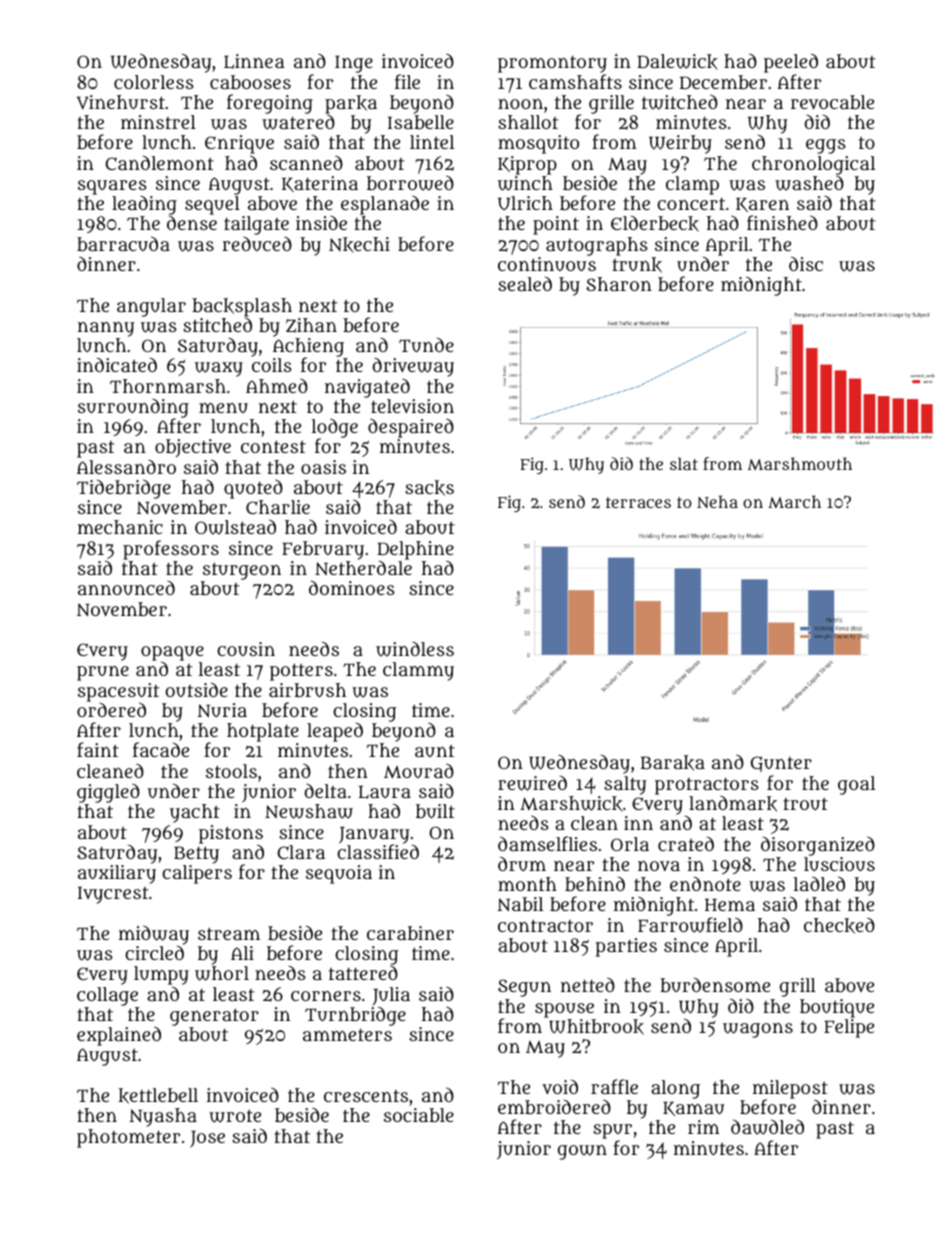 This screenshot has height=1233, width=952. I want to click on prune, so click(103, 673).
